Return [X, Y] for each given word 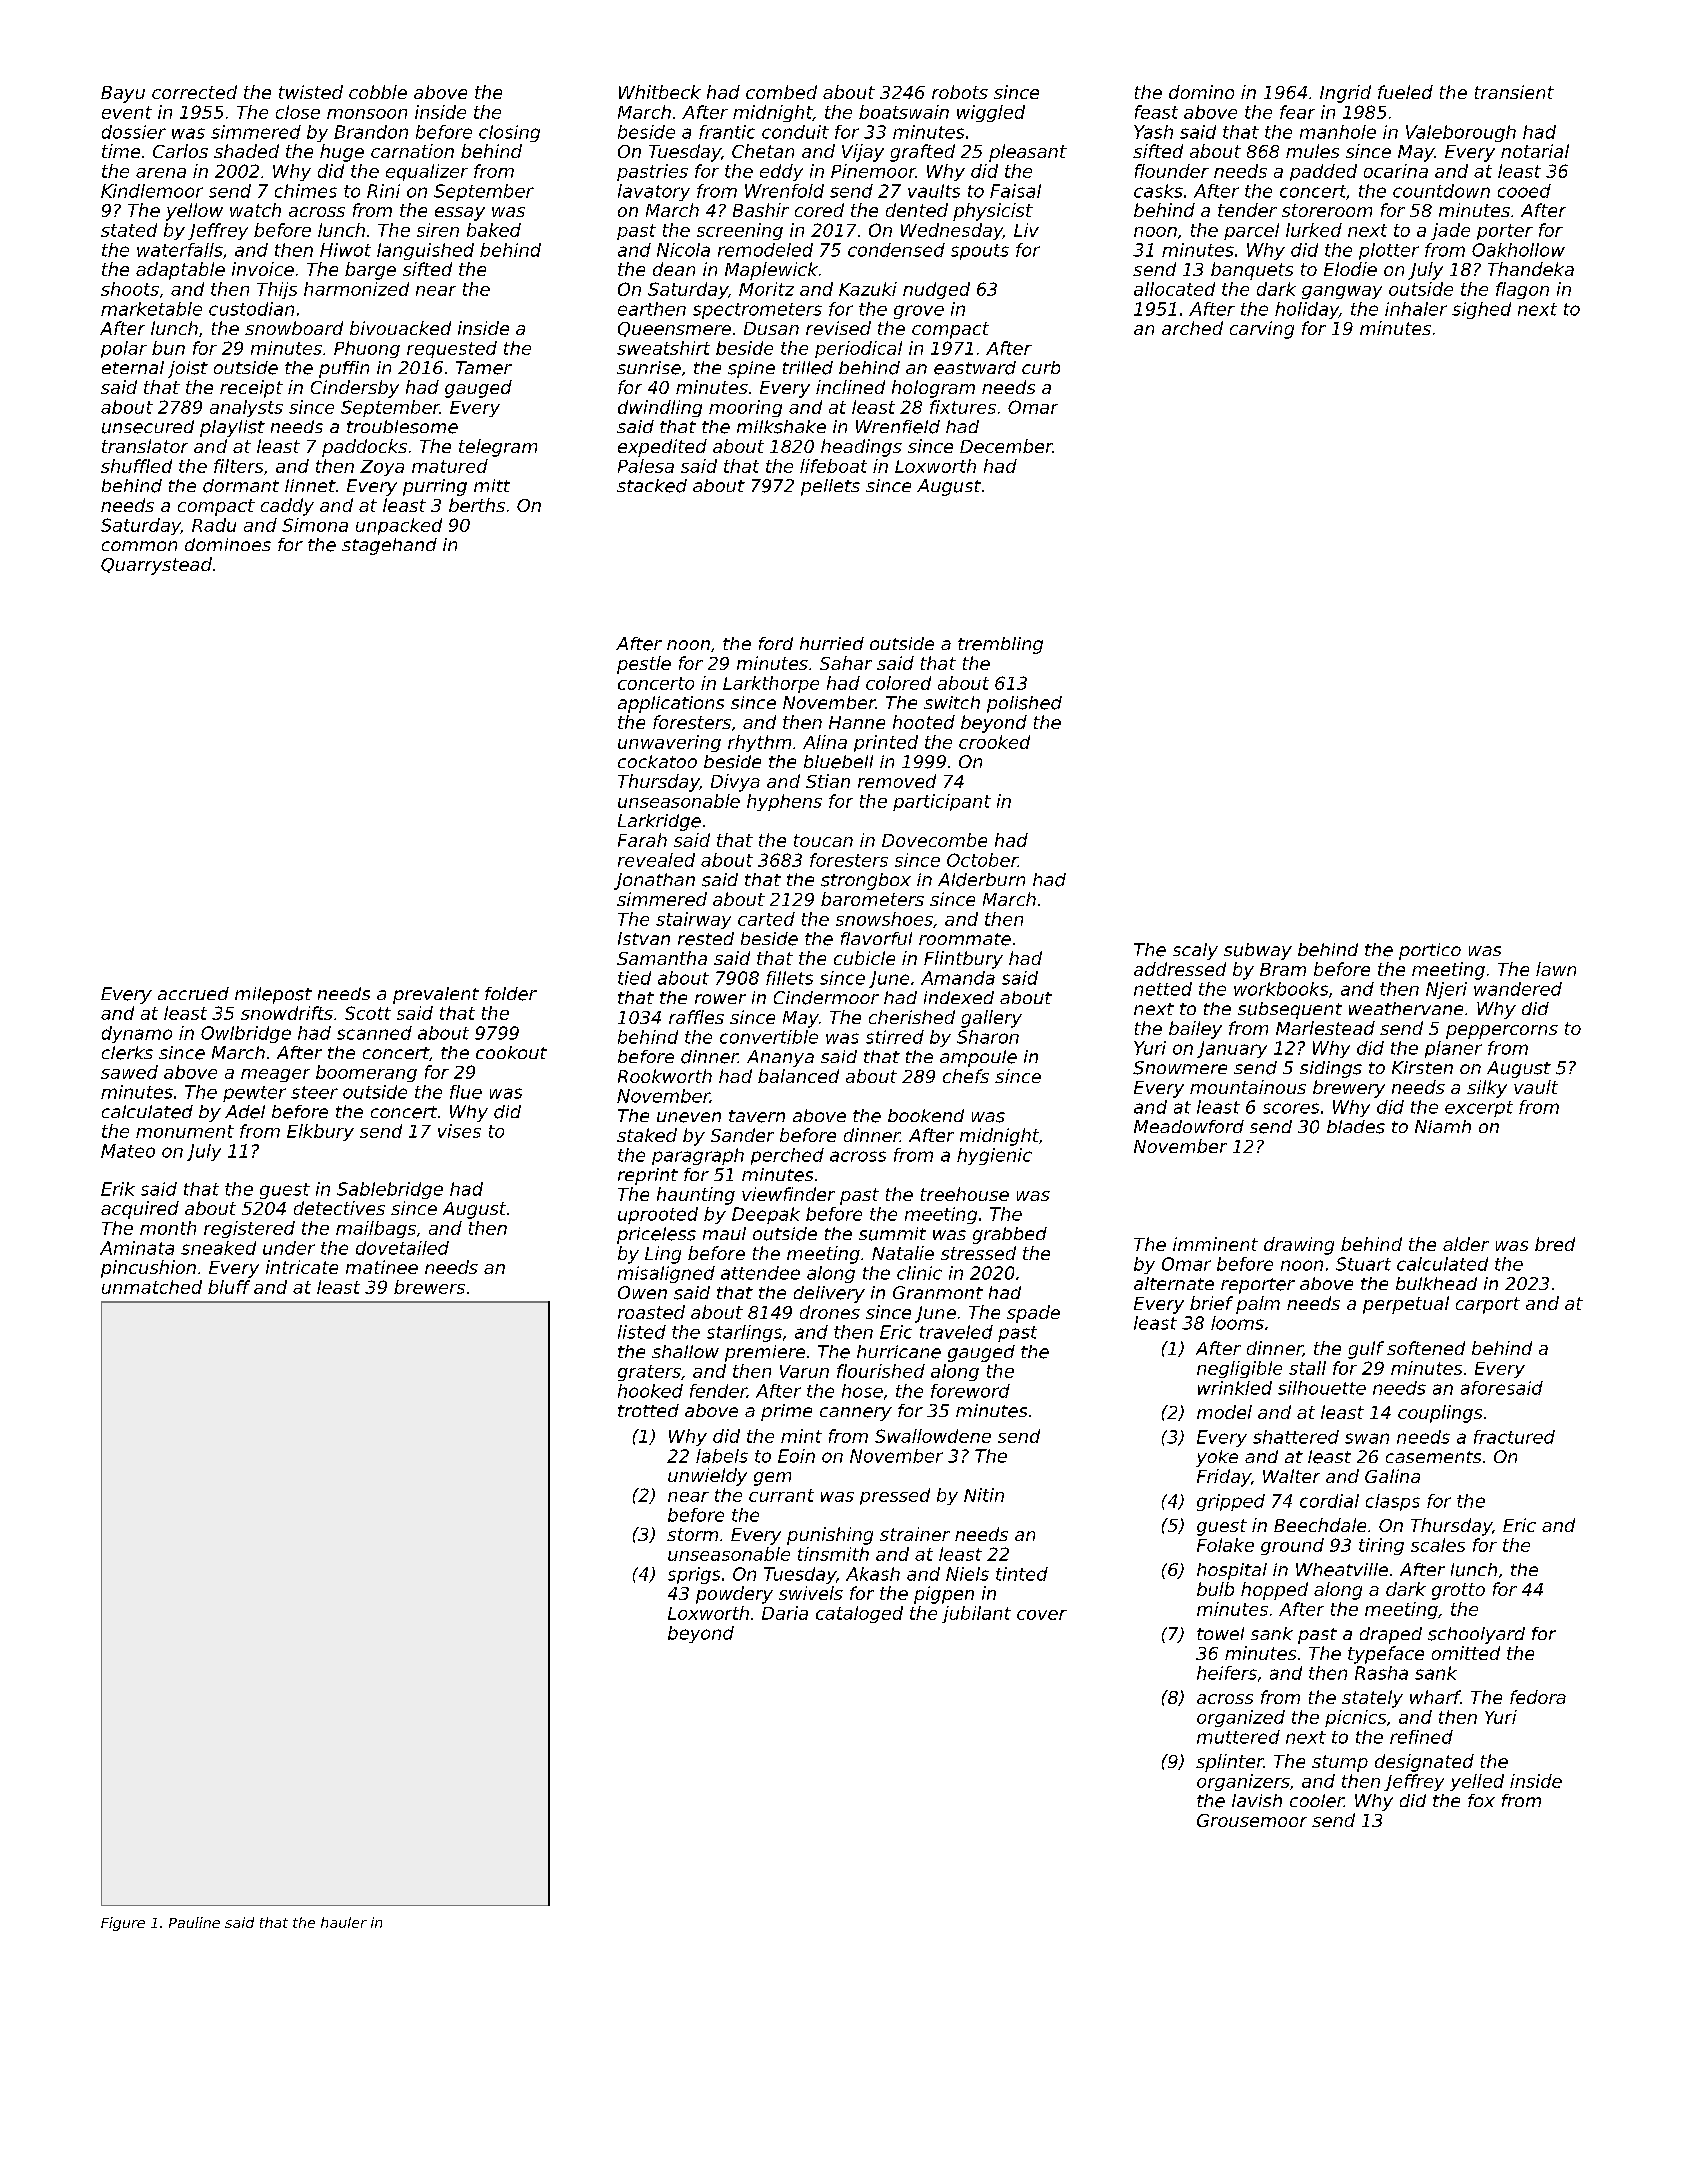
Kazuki [868, 289]
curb [1041, 367]
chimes [306, 191]
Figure [123, 1924]
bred [1555, 1244]
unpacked [399, 526]
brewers [429, 1287]
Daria [785, 1613]
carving [1262, 330]
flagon [1522, 290]
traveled [956, 1332]
